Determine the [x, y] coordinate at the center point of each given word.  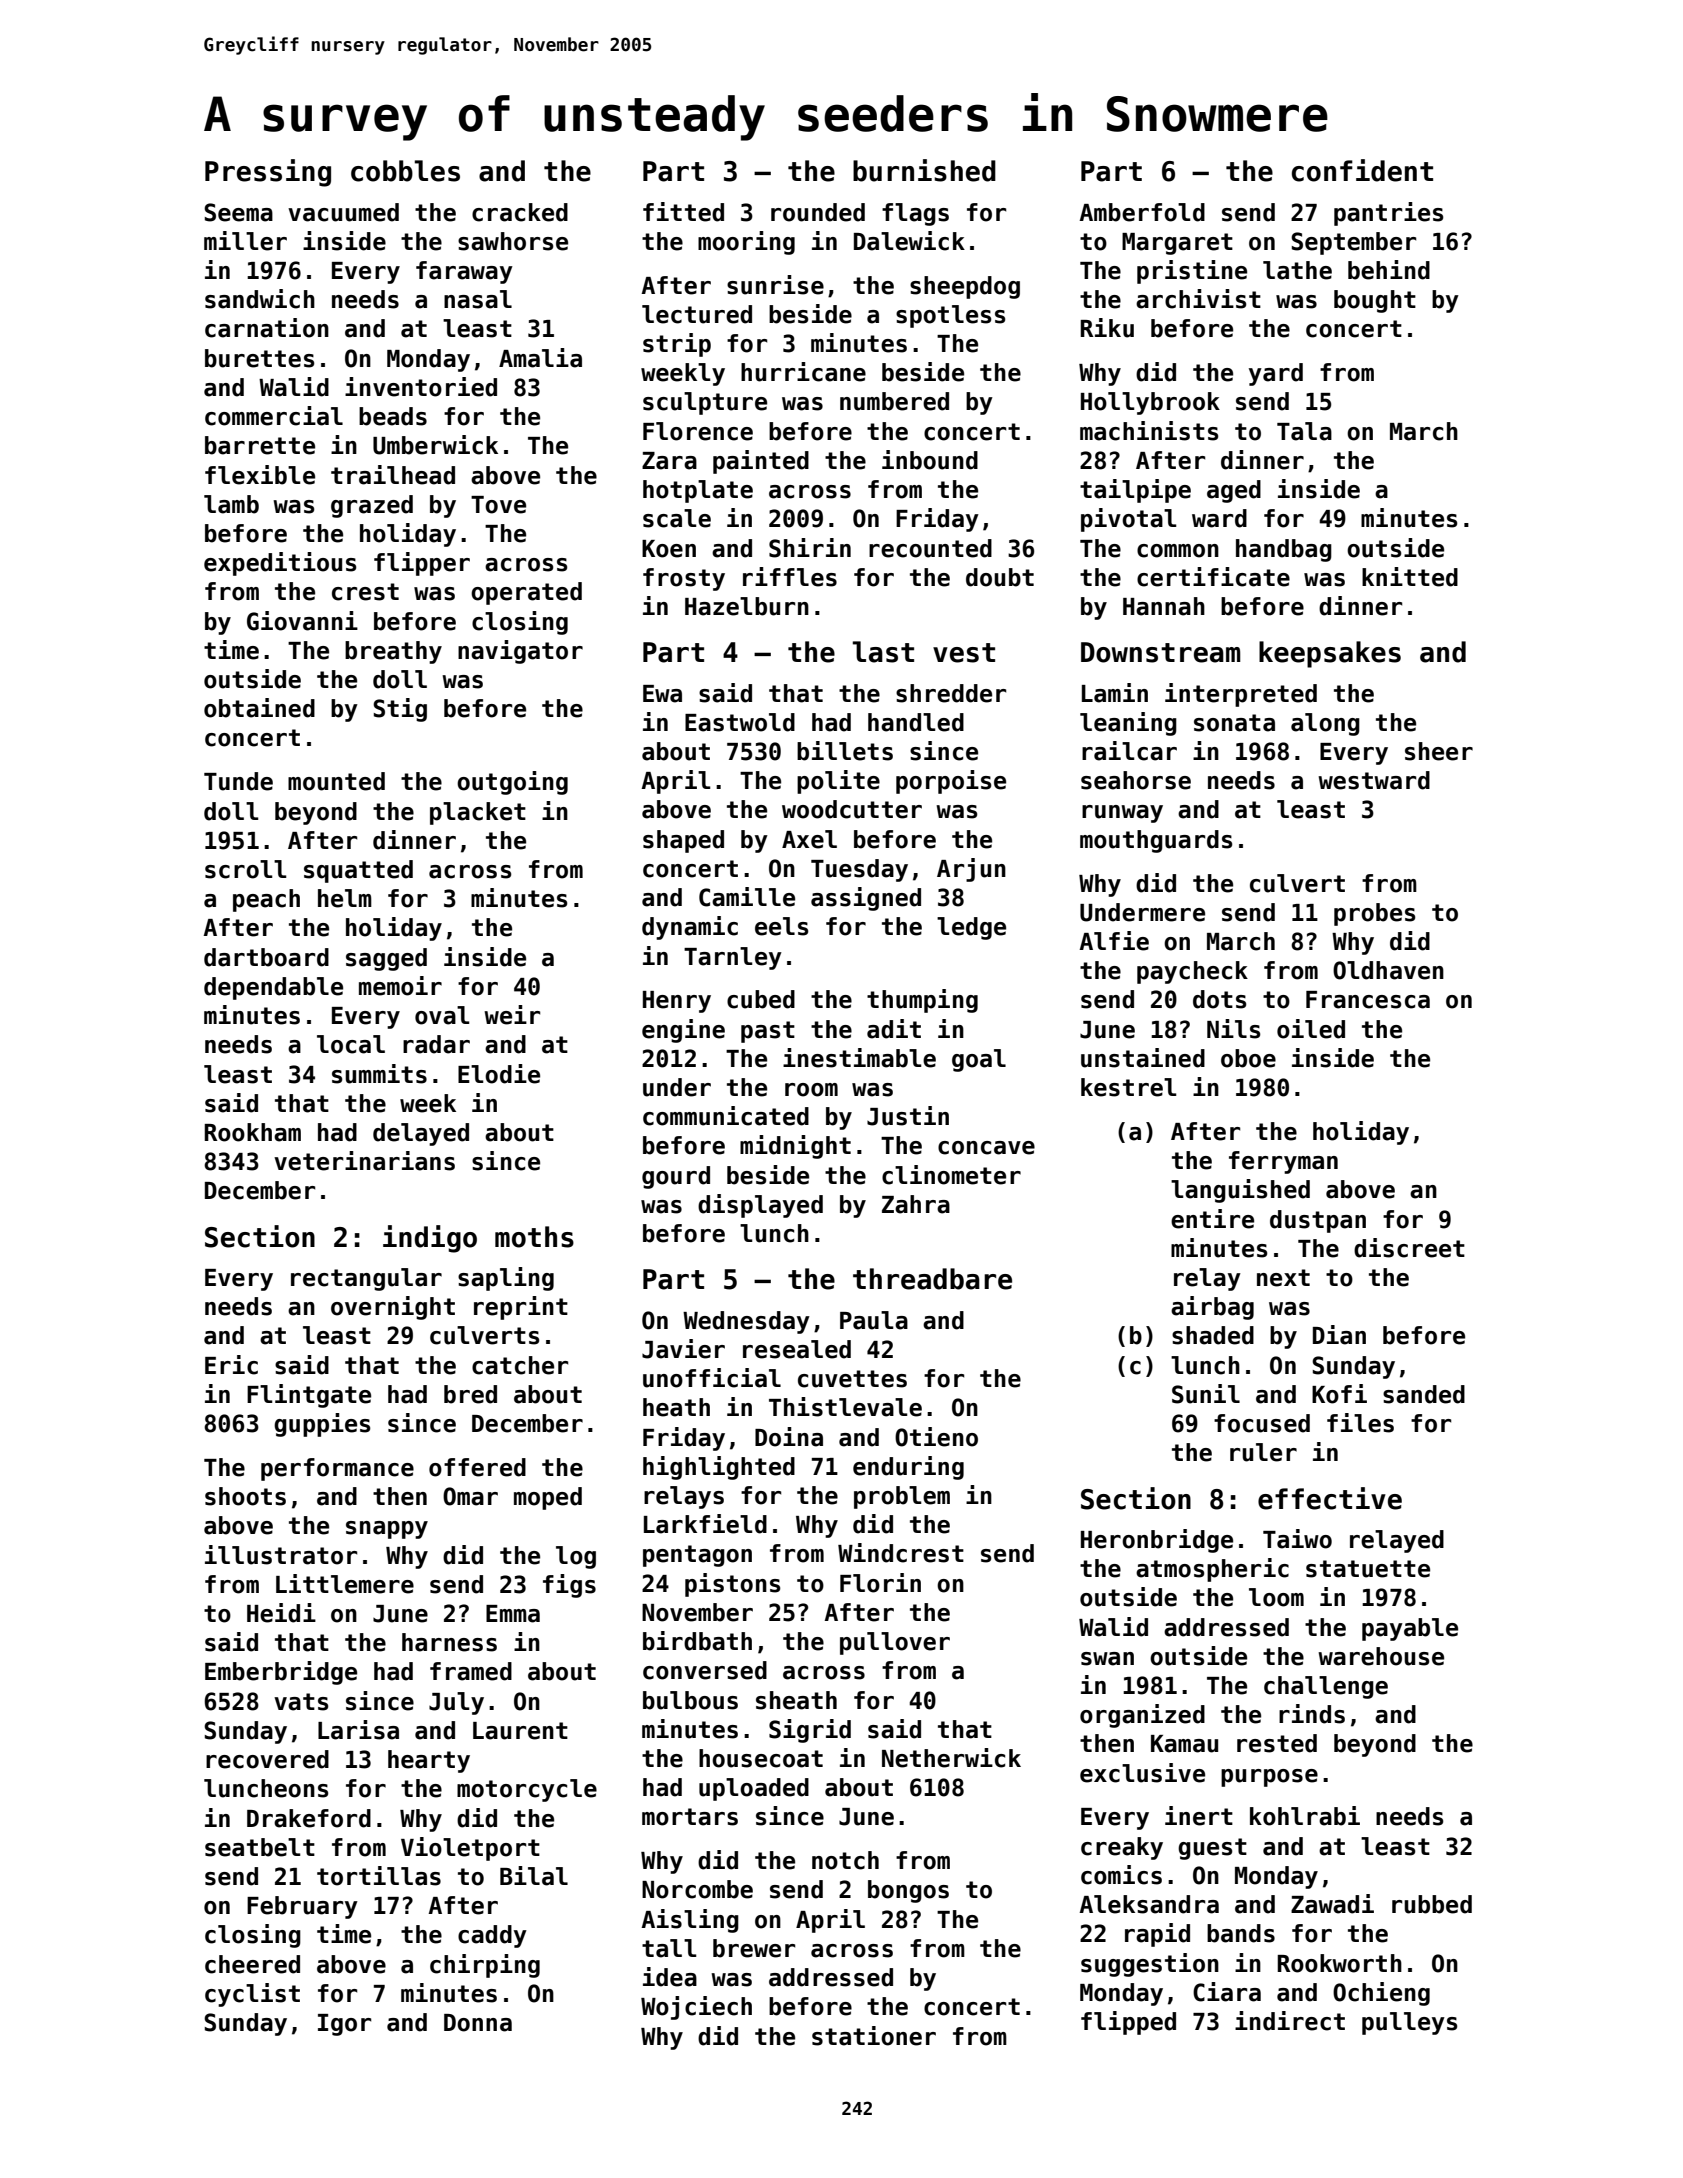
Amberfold [1142, 212]
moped [548, 1498]
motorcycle [527, 1790]
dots [1220, 999]
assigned [866, 899]
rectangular [366, 1279]
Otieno [936, 1437]
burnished [924, 170]
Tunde [238, 781]
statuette [1368, 1569]
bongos [908, 1891]
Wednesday [746, 1322]
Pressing [268, 173]
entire [1212, 1219]
